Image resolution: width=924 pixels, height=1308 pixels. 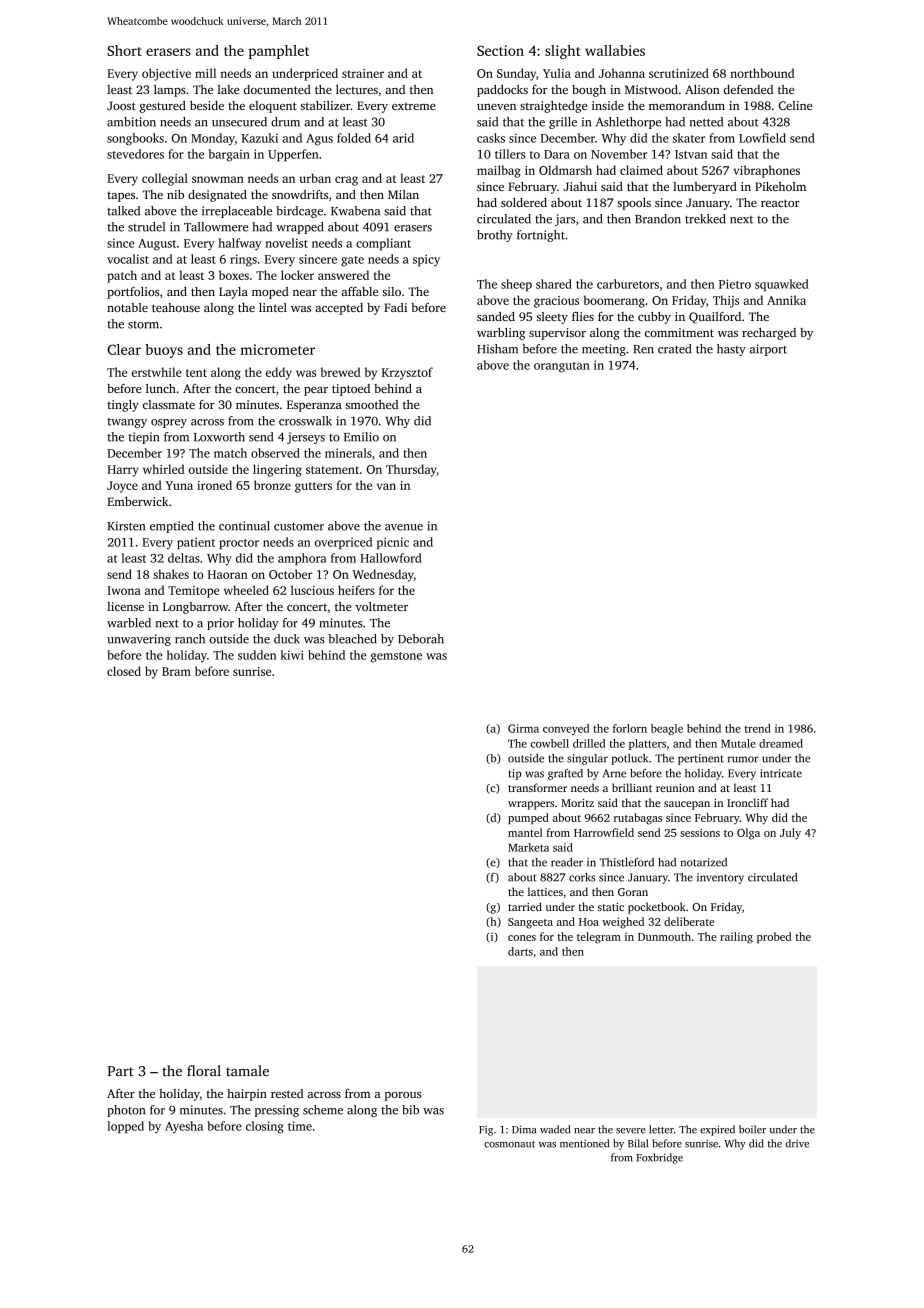 I want to click on avenue, so click(x=404, y=527).
